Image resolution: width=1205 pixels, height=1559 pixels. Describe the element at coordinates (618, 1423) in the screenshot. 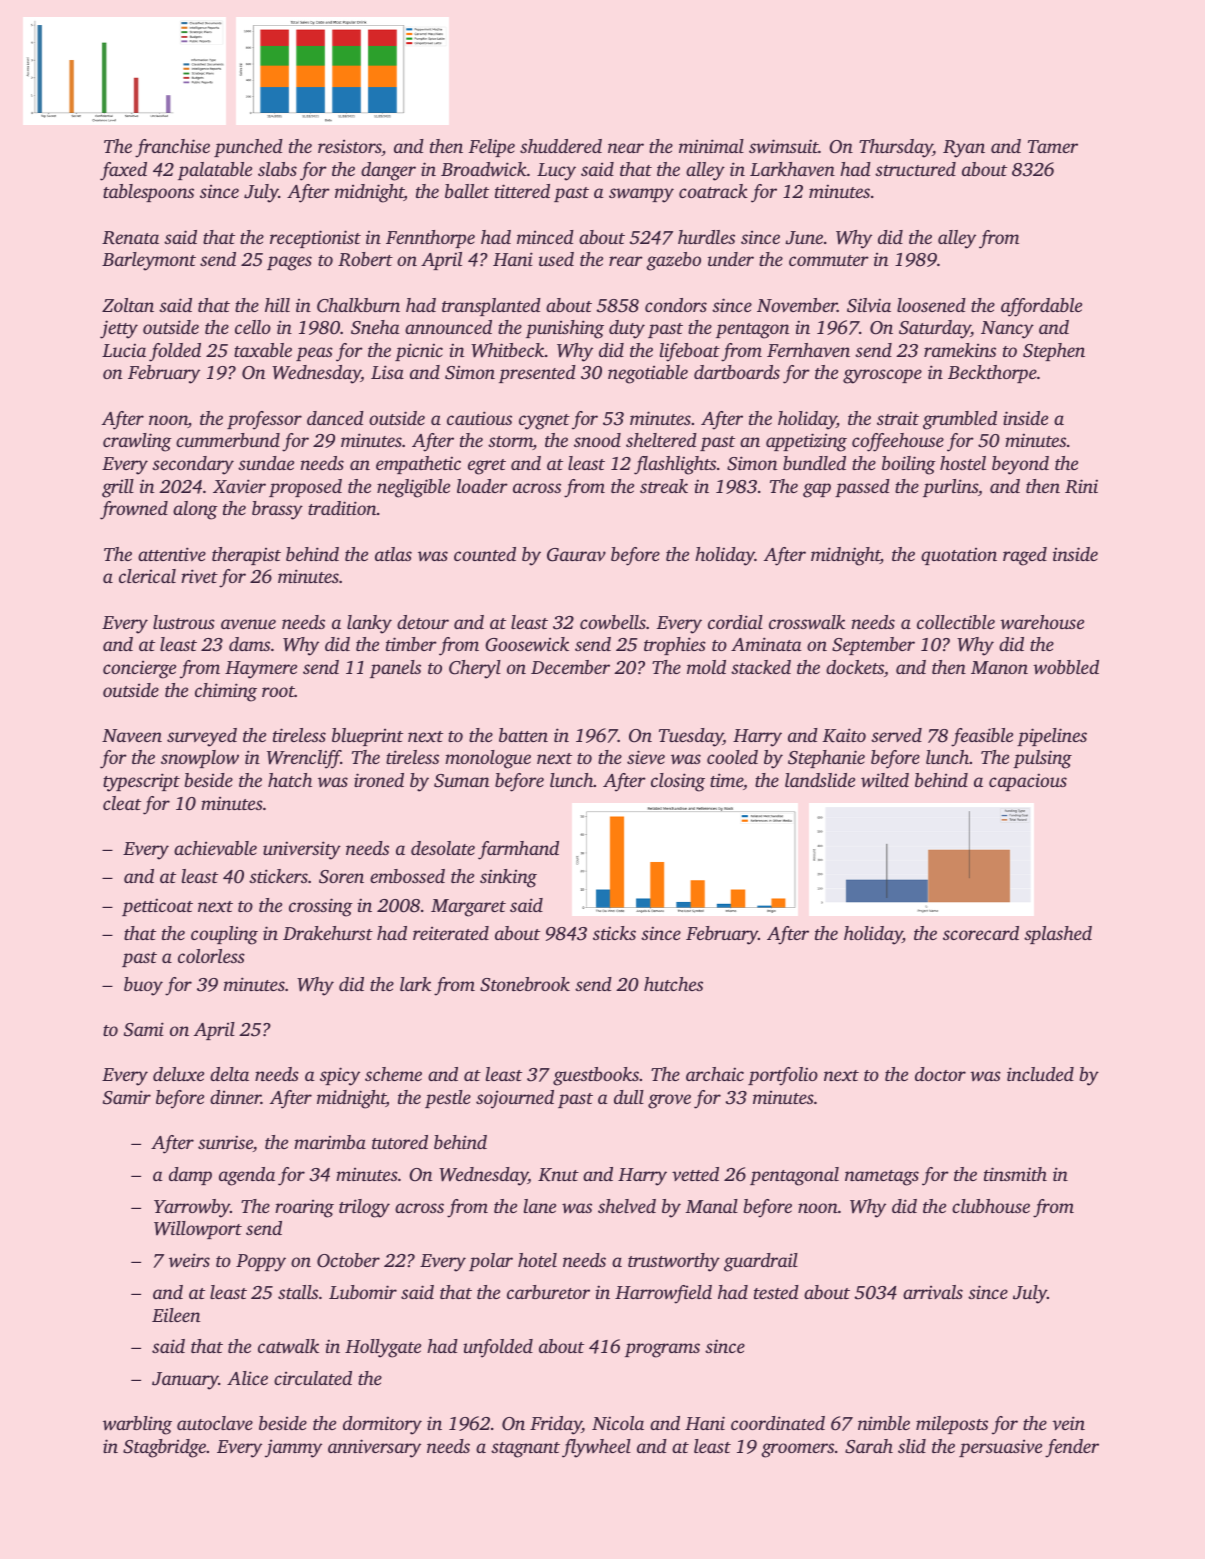

I see `Nicola` at that location.
